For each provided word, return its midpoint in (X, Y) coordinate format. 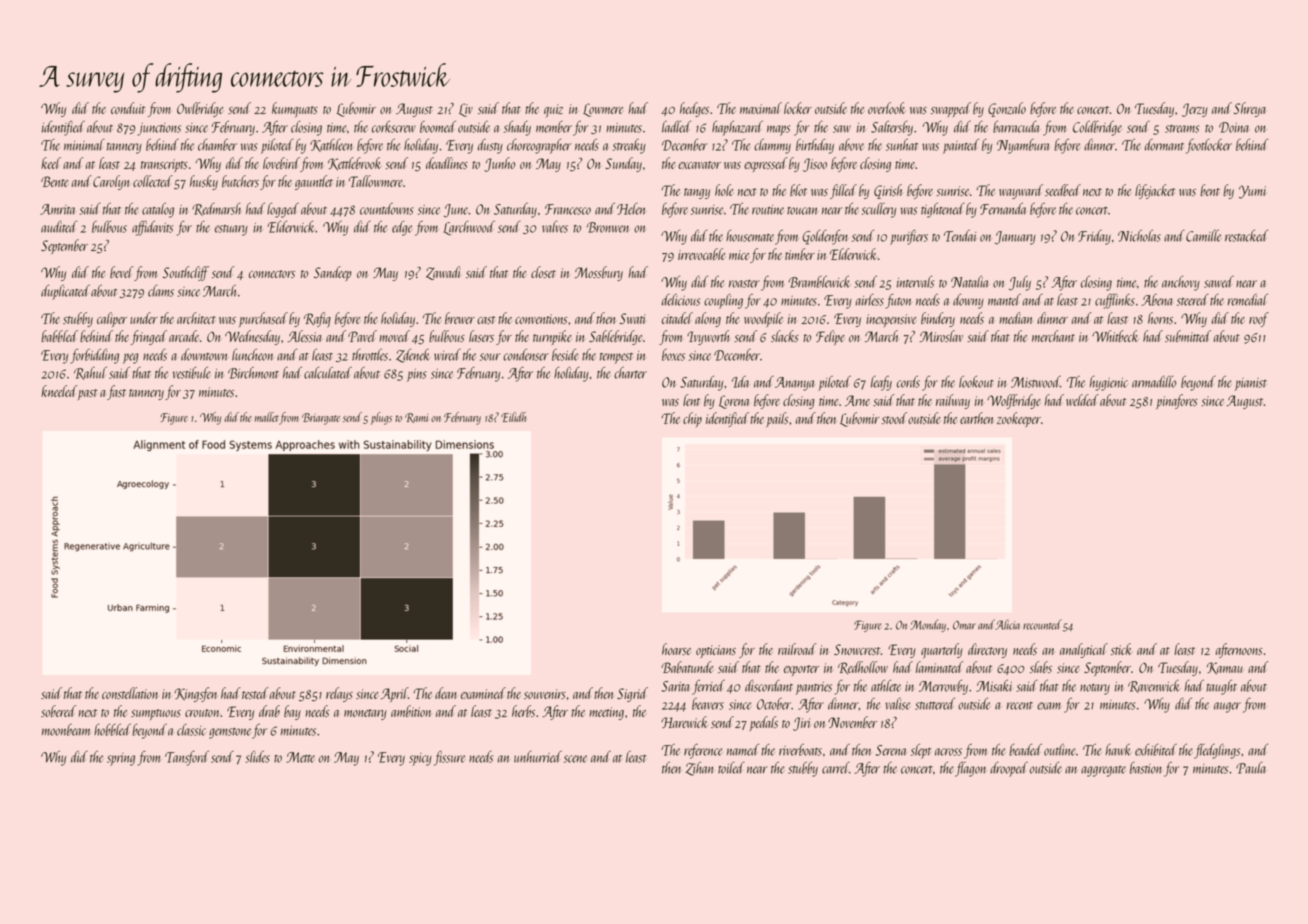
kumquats (295, 109)
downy (968, 301)
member (554, 127)
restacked (1246, 235)
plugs (381, 418)
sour (490, 357)
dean (445, 693)
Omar (964, 625)
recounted (1042, 624)
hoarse (676, 649)
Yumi (1252, 192)
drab (269, 711)
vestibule (191, 372)
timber (800, 254)
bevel (121, 272)
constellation (130, 693)
